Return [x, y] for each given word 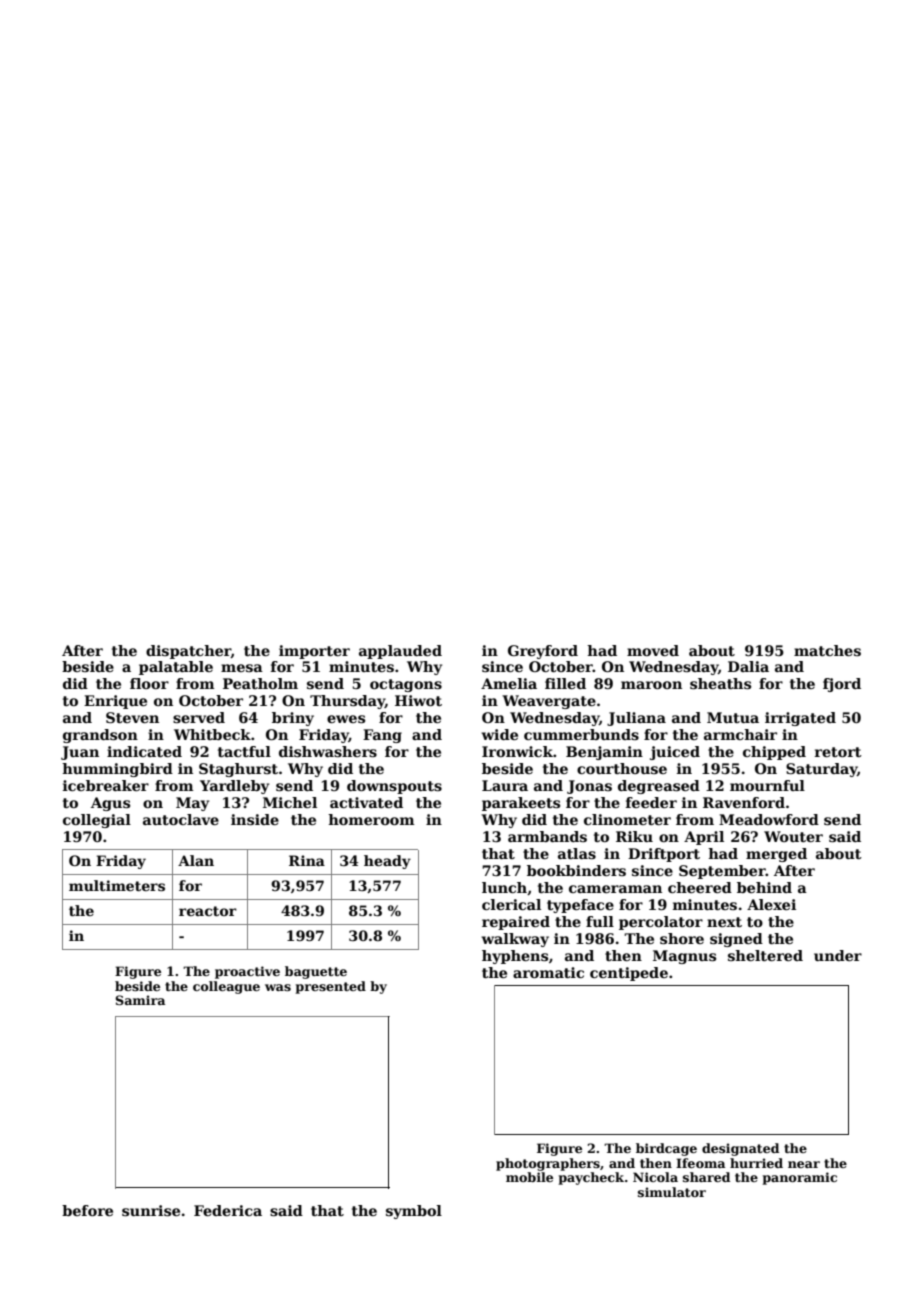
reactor [208, 911]
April [704, 838]
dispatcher [188, 652]
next [724, 922]
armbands [547, 836]
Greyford [543, 652]
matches [827, 650]
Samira [140, 1000]
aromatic [548, 972]
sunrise [151, 1210]
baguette [316, 972]
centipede [629, 974]
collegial [97, 821]
